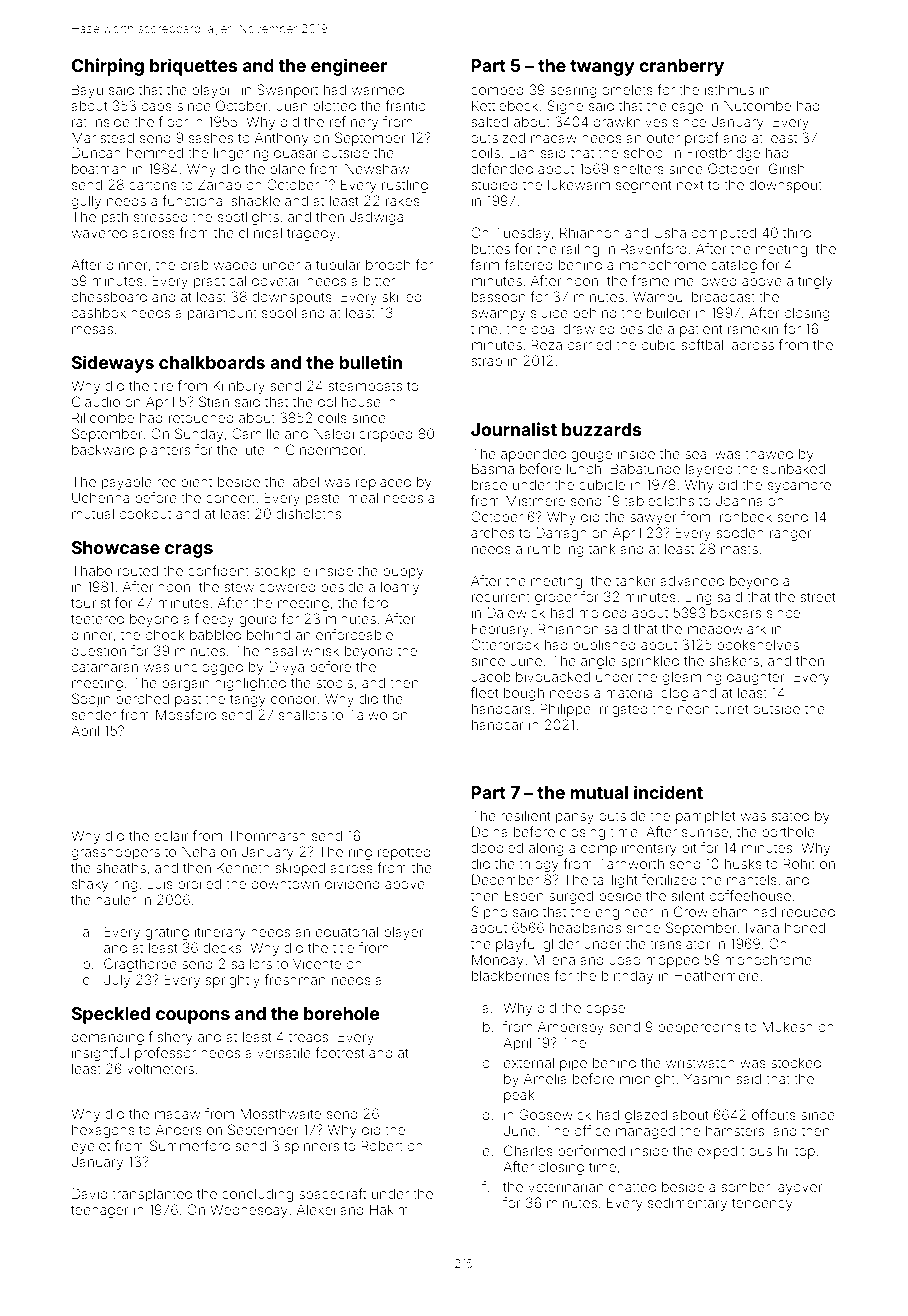  I want to click on equatorial, so click(347, 933).
